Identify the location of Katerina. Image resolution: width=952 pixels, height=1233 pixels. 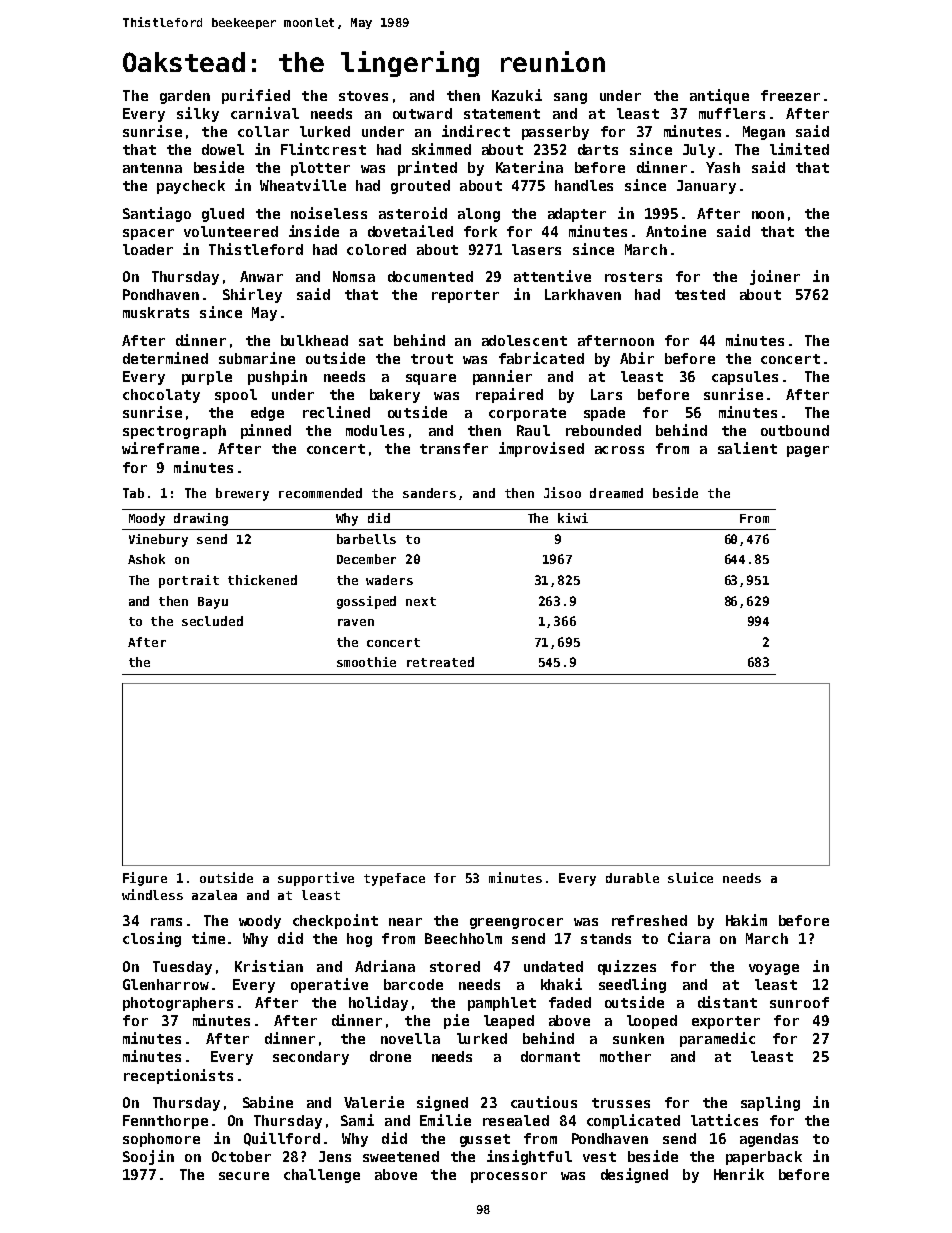
(529, 167).
